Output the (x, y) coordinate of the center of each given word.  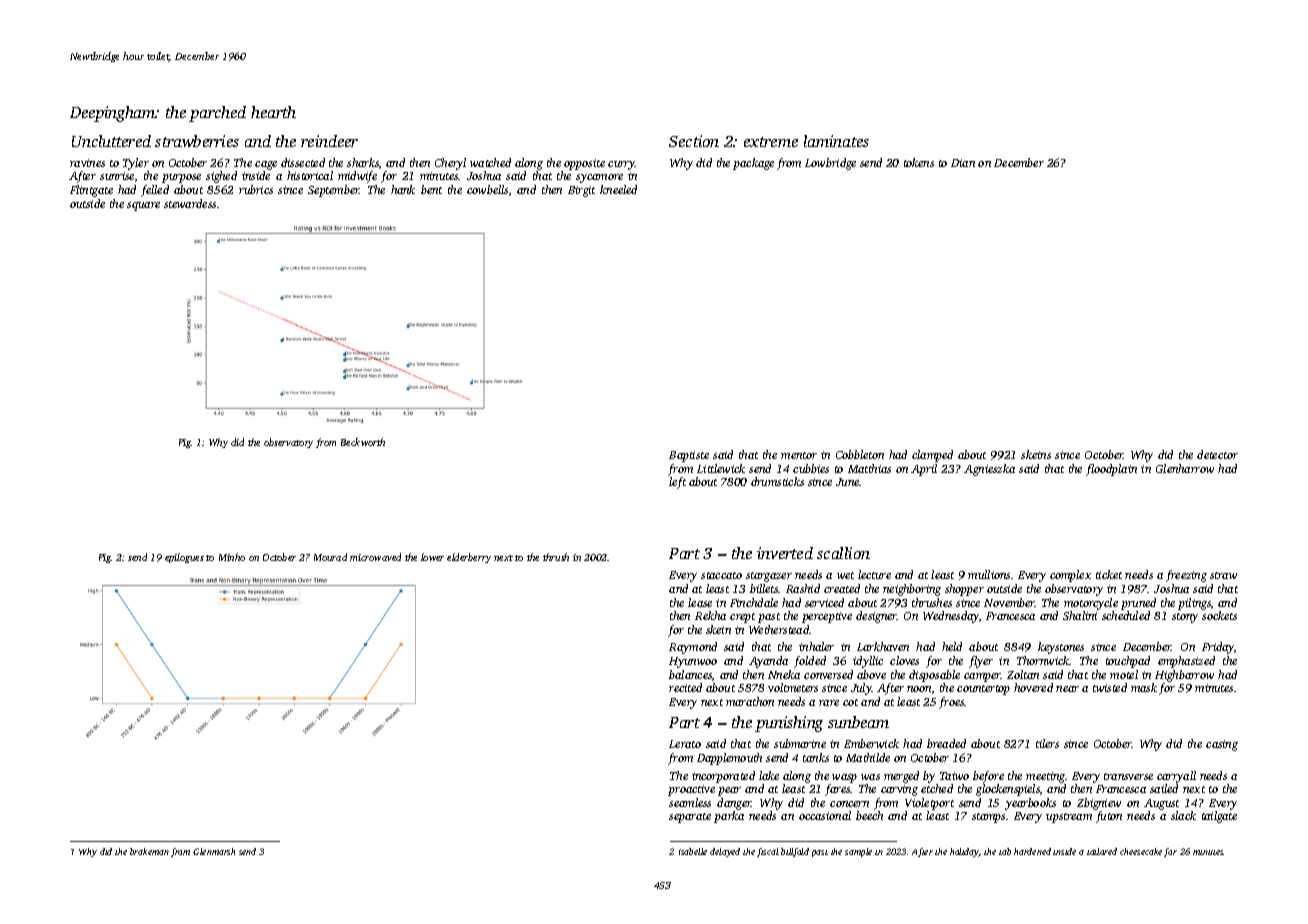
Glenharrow (1185, 468)
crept (742, 618)
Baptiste (689, 456)
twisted (1110, 687)
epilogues (184, 558)
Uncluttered (111, 141)
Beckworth (363, 442)
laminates (836, 141)
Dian (963, 163)
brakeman (149, 851)
